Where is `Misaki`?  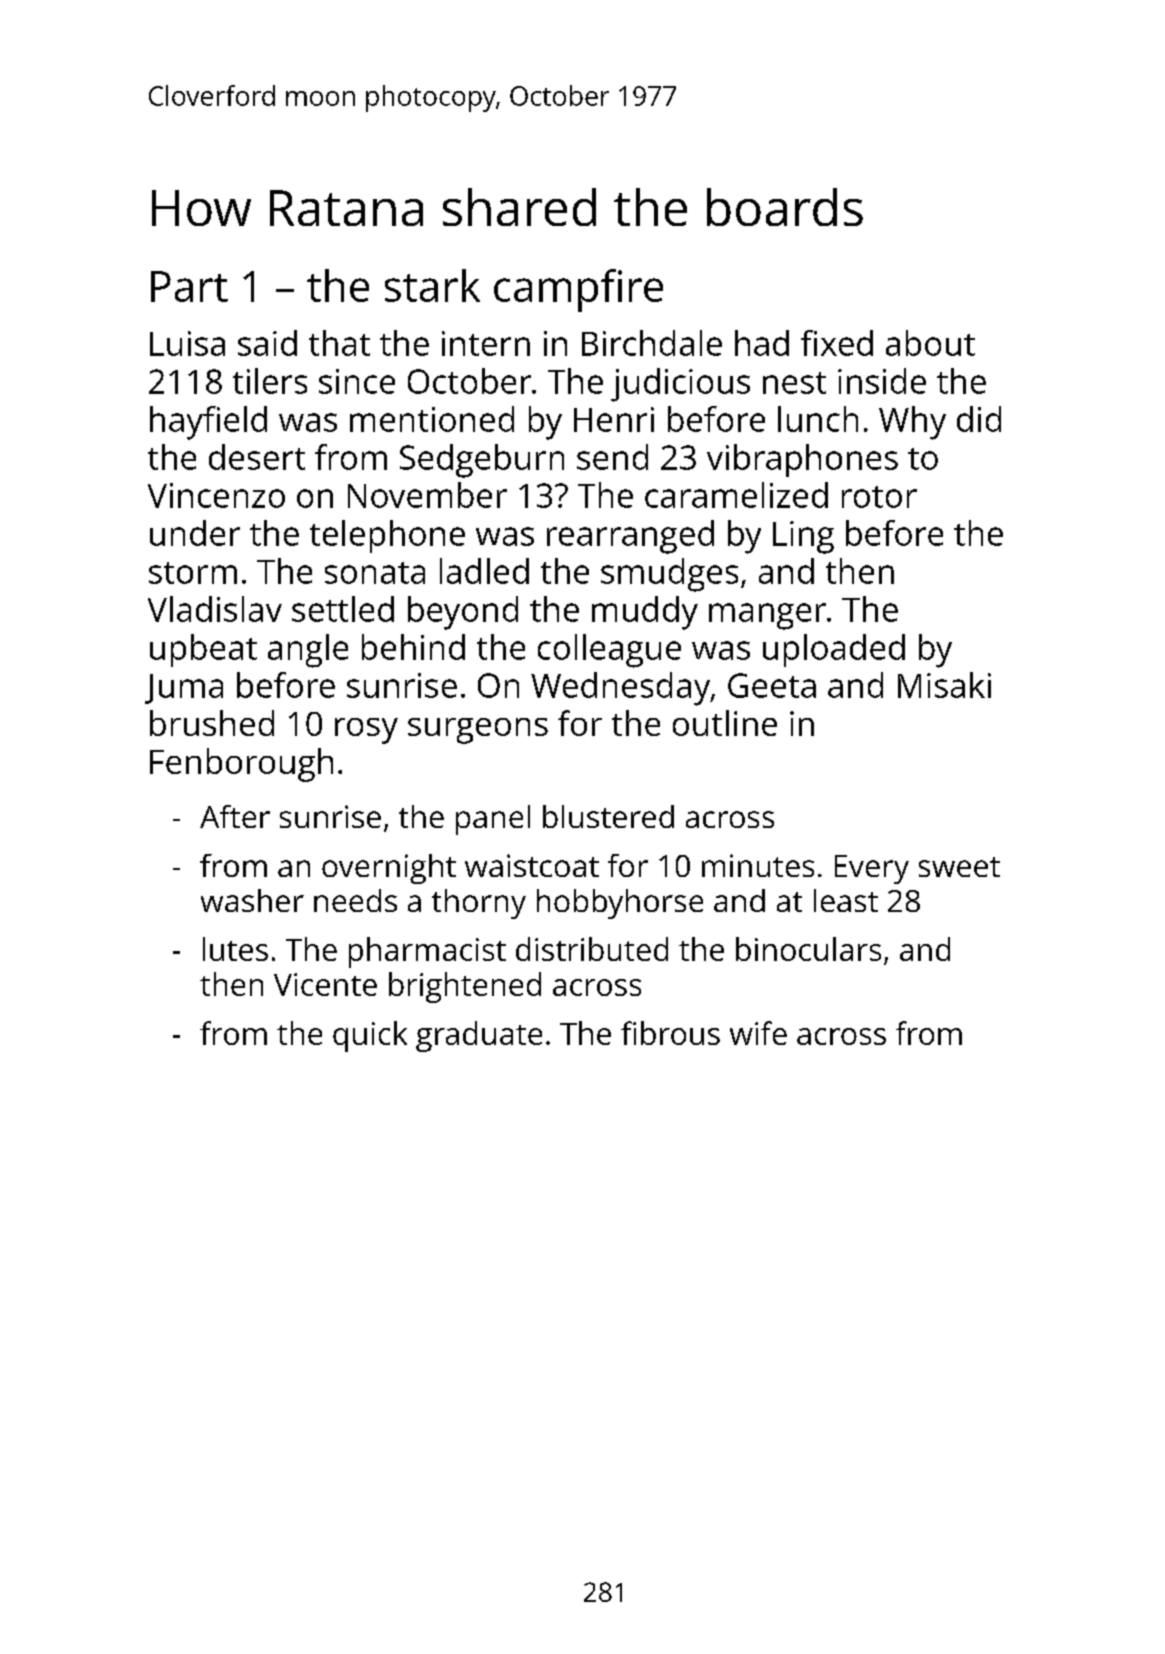
Misaki is located at coordinates (944, 685).
